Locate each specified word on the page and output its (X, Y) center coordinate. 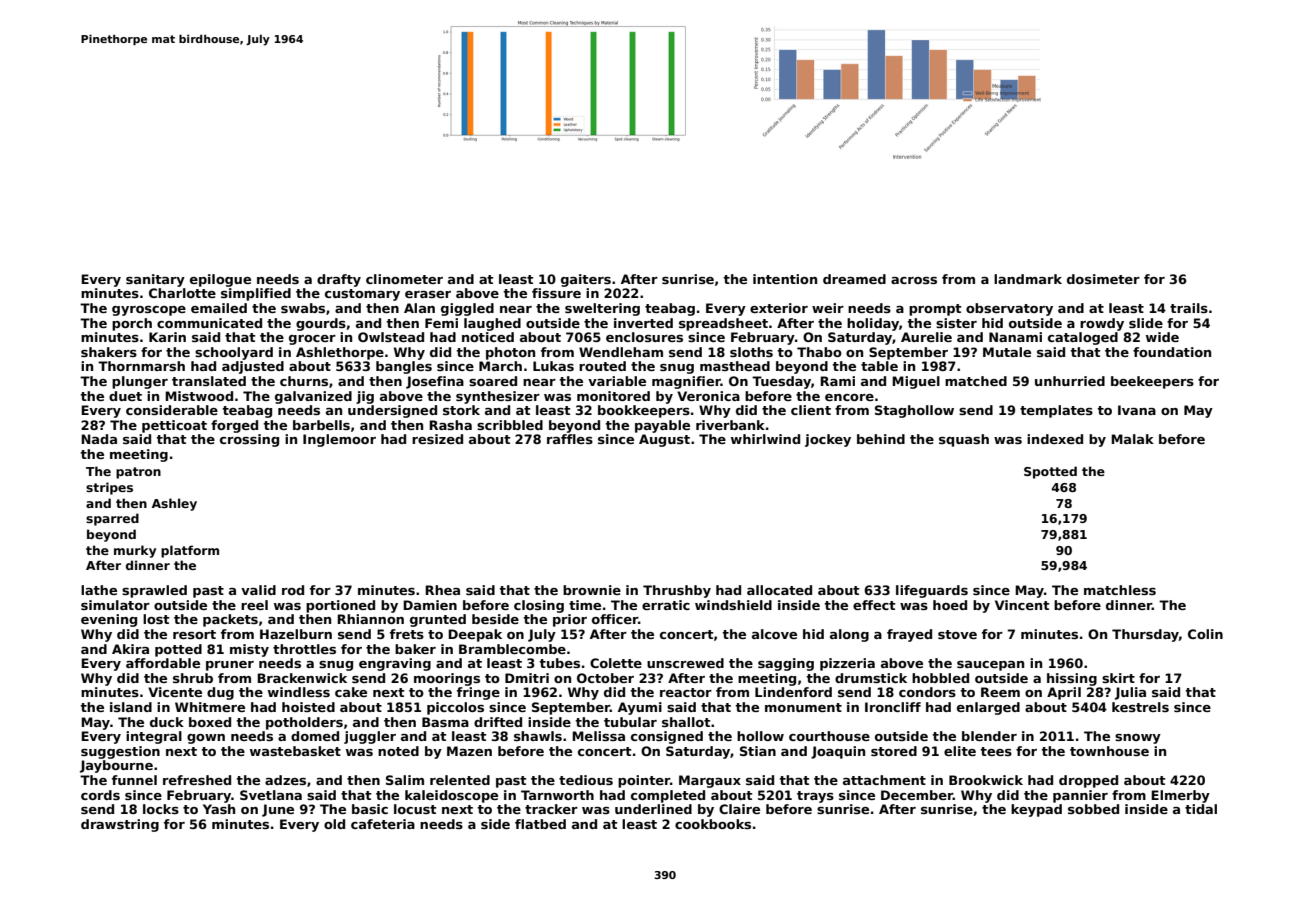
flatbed (540, 824)
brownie (592, 590)
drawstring (120, 825)
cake (351, 692)
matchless (1120, 590)
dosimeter (1103, 279)
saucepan (990, 666)
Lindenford (793, 692)
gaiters (586, 280)
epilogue (220, 280)
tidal (1201, 809)
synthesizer (498, 397)
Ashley (174, 504)
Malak (1132, 439)
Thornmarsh (141, 366)
